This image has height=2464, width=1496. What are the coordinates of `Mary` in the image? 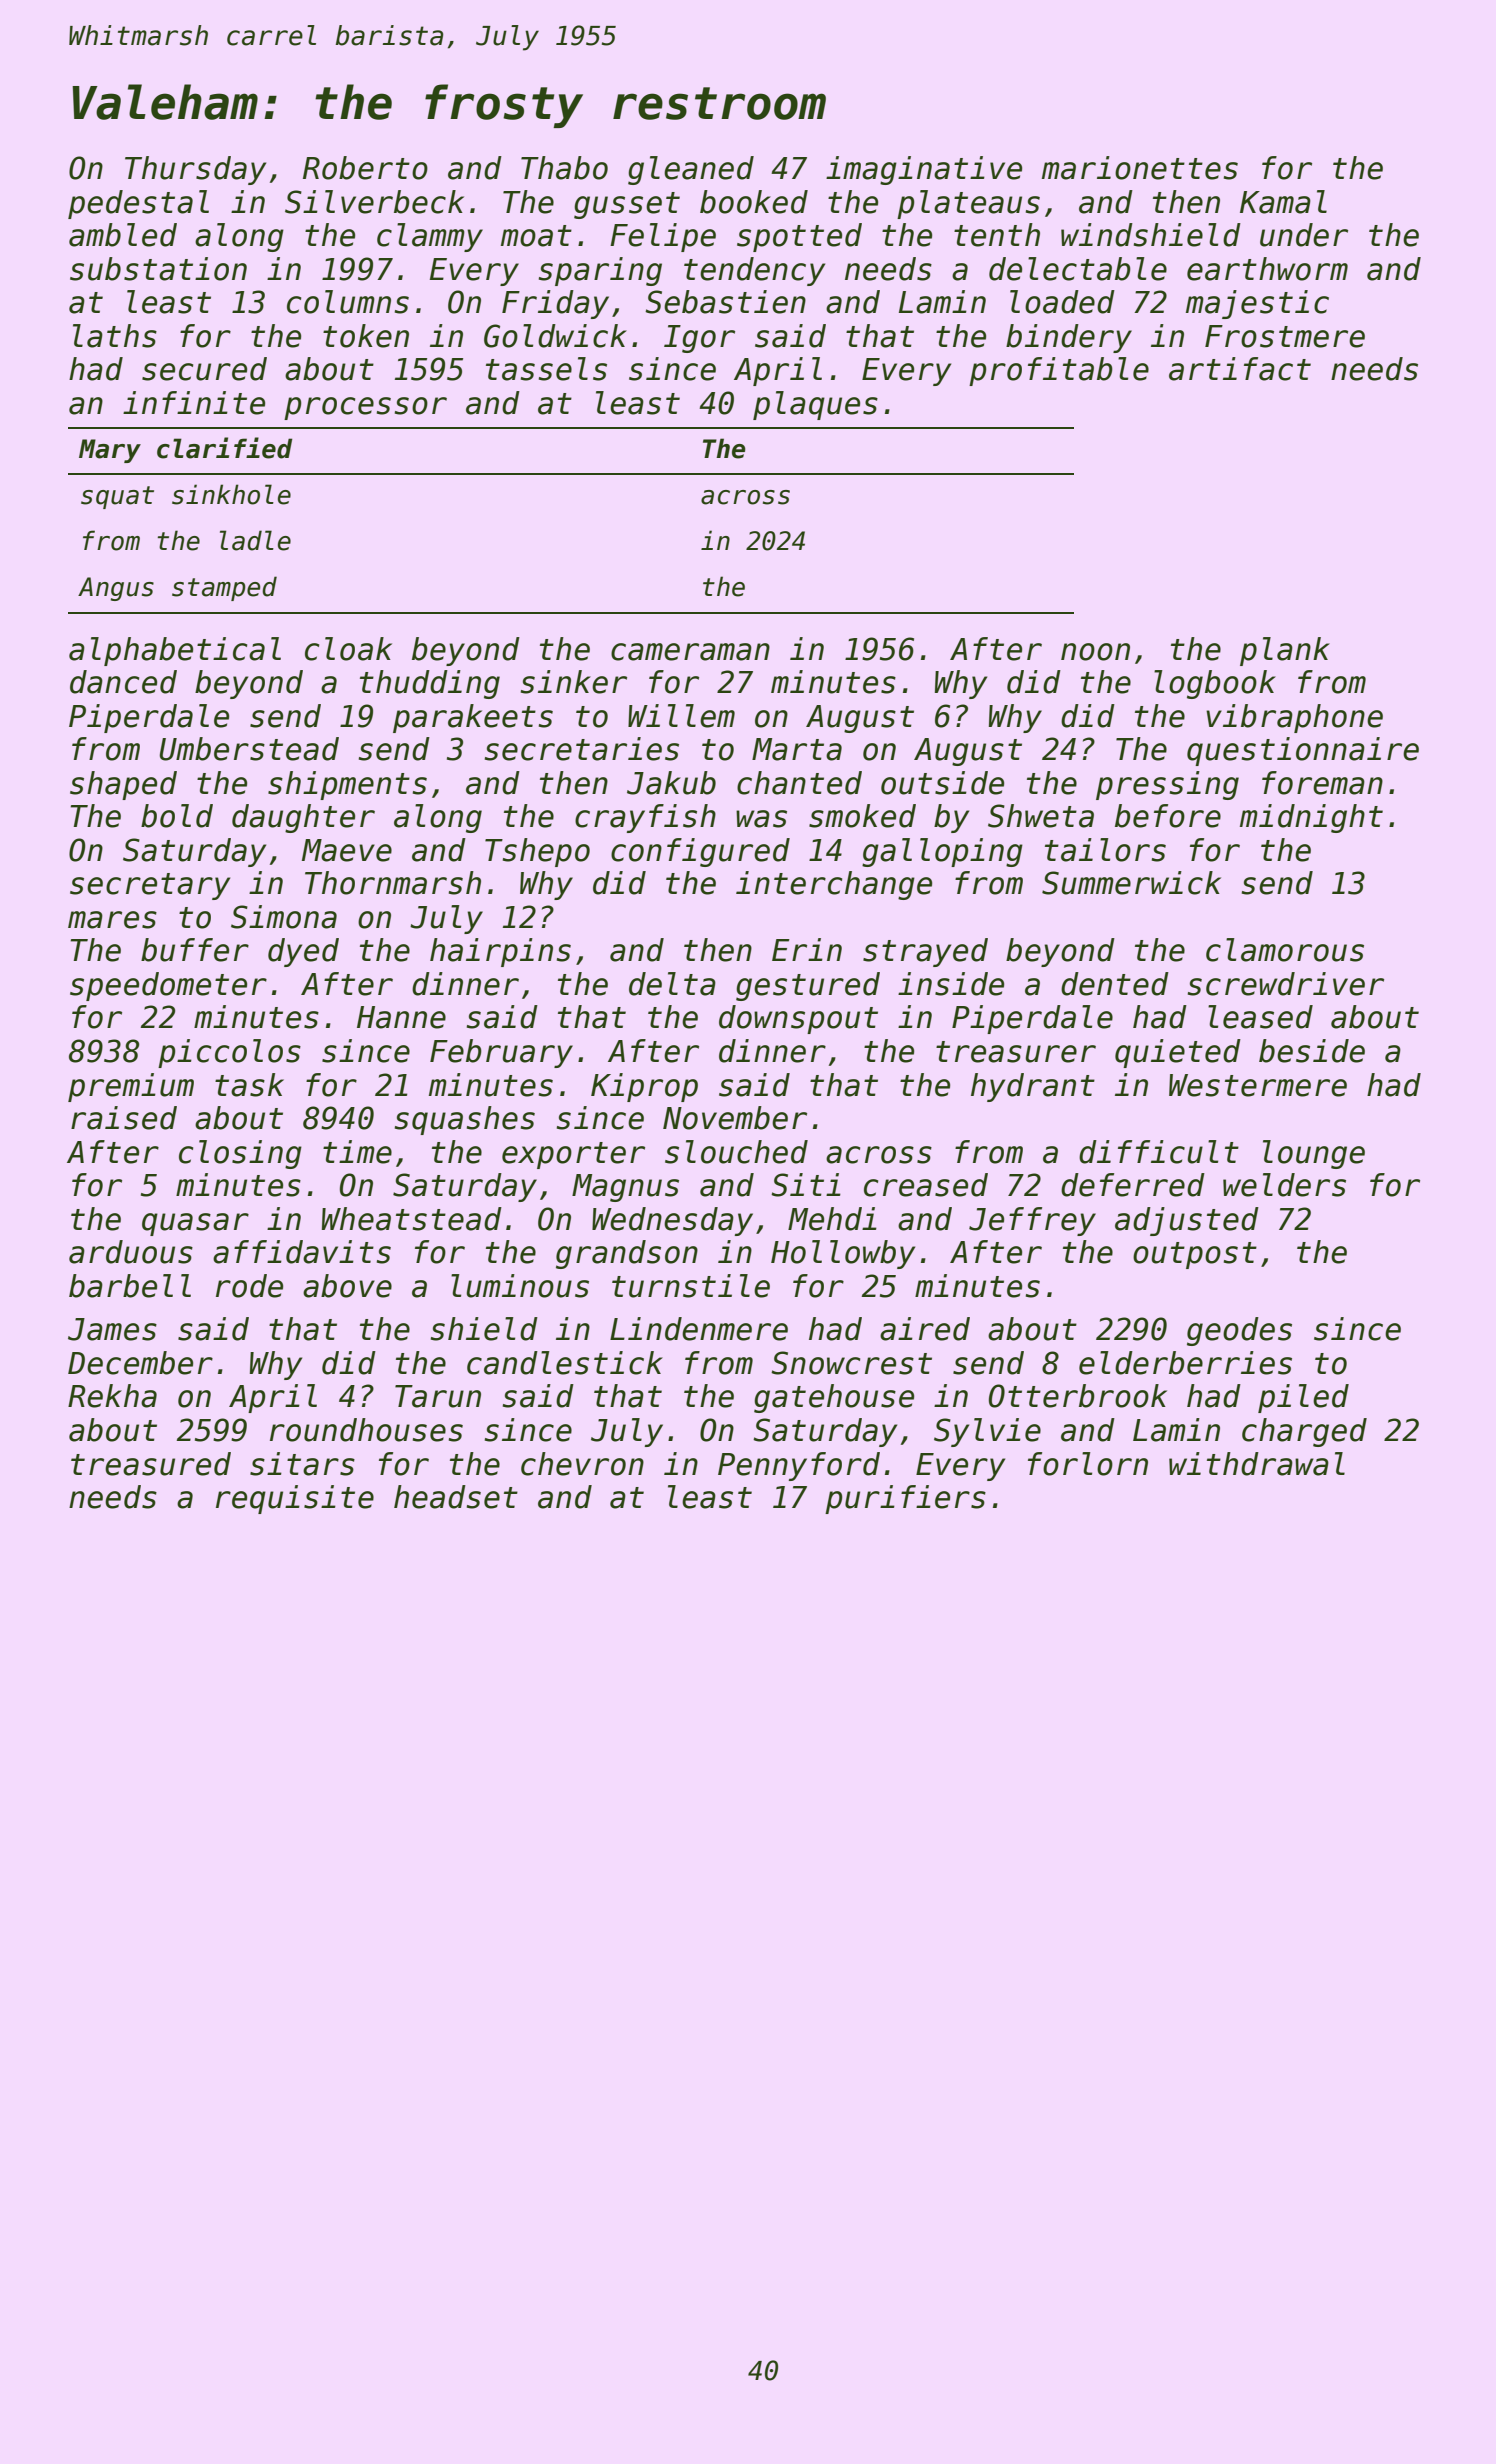 It's located at (110, 451).
